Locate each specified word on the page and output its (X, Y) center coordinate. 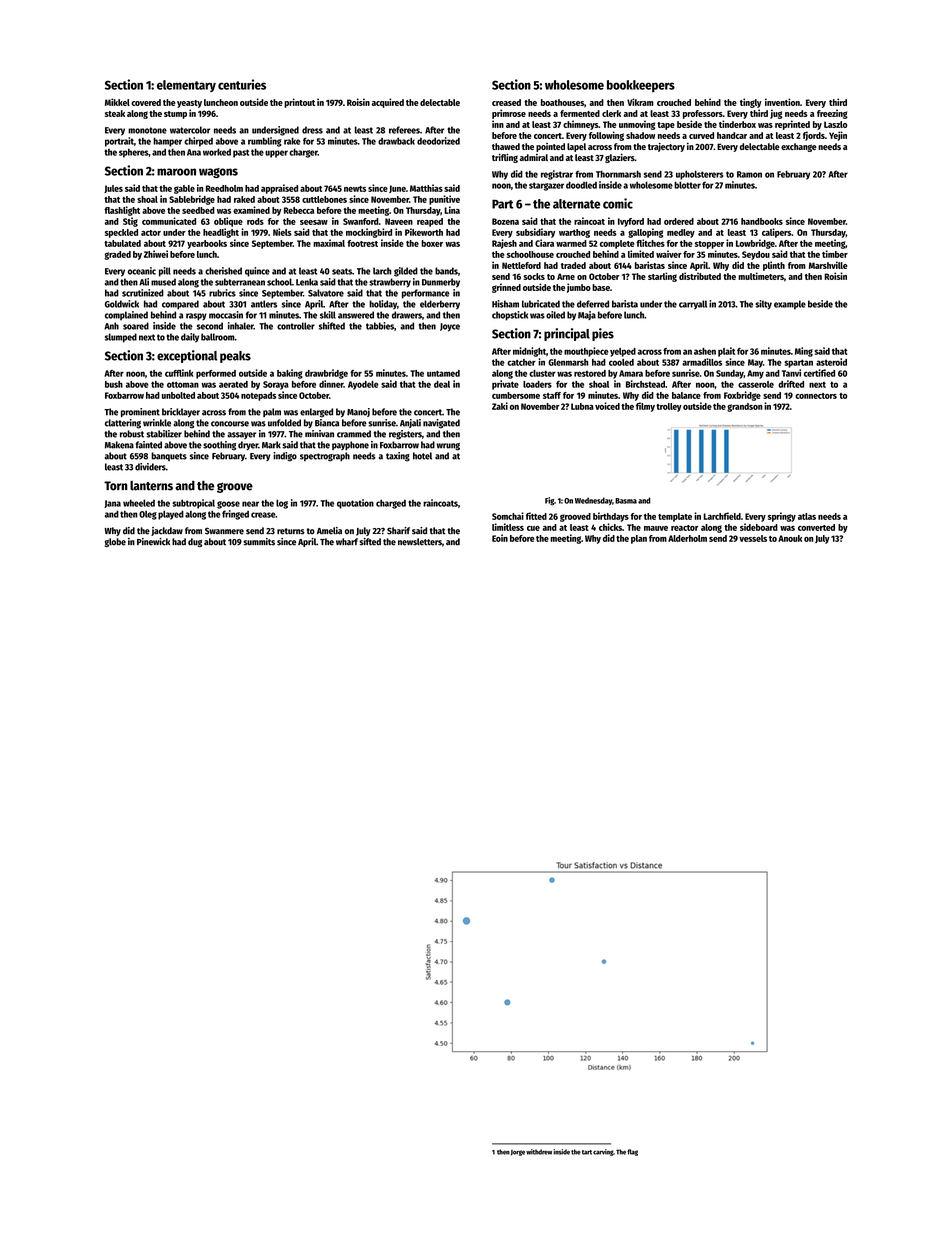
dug (195, 542)
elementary (186, 86)
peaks (235, 357)
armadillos (702, 362)
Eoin (500, 538)
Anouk (790, 538)
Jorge (518, 1153)
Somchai (508, 516)
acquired (387, 103)
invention (782, 102)
